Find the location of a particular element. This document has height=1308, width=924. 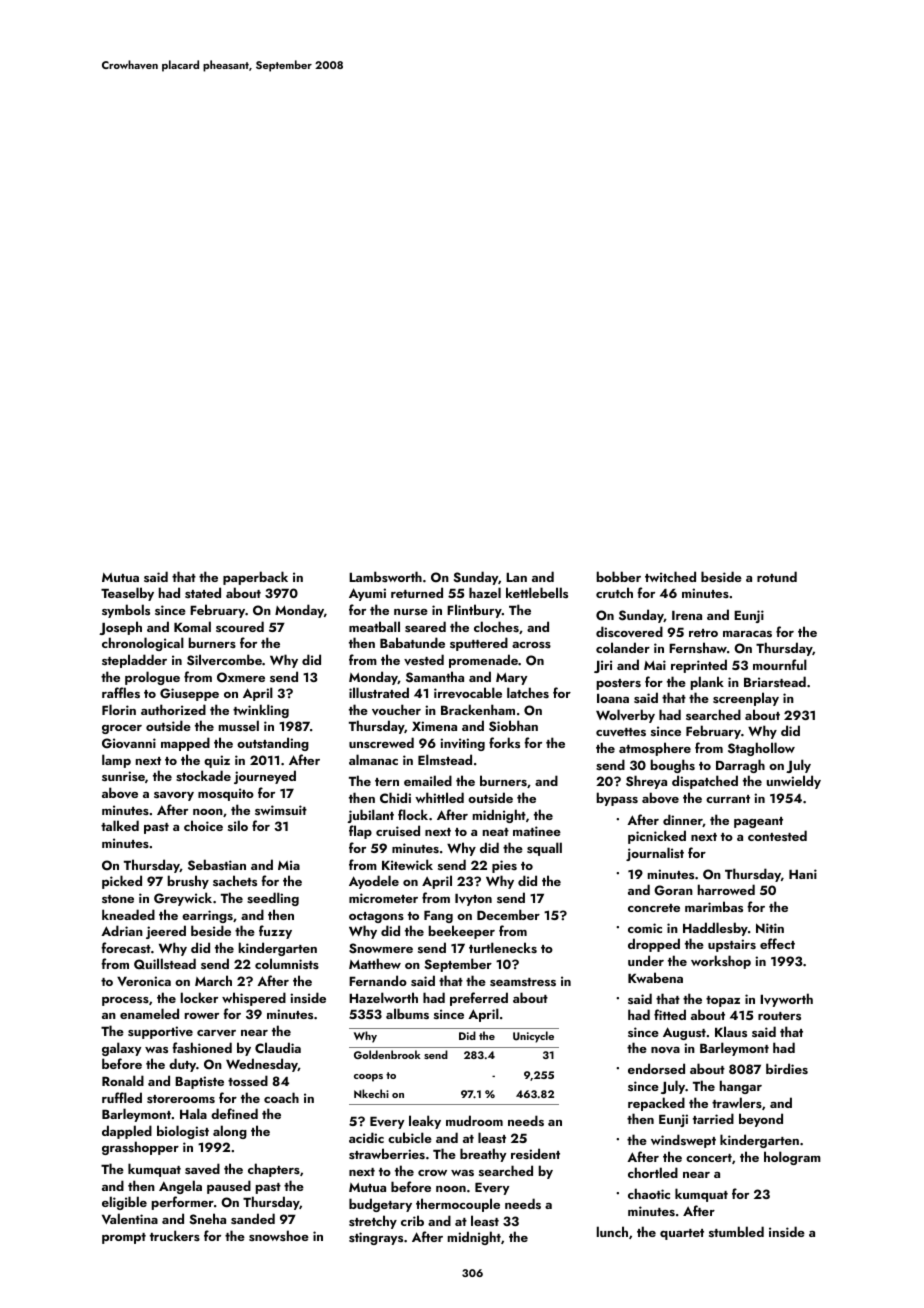

Goldenbrook is located at coordinates (387, 1054).
